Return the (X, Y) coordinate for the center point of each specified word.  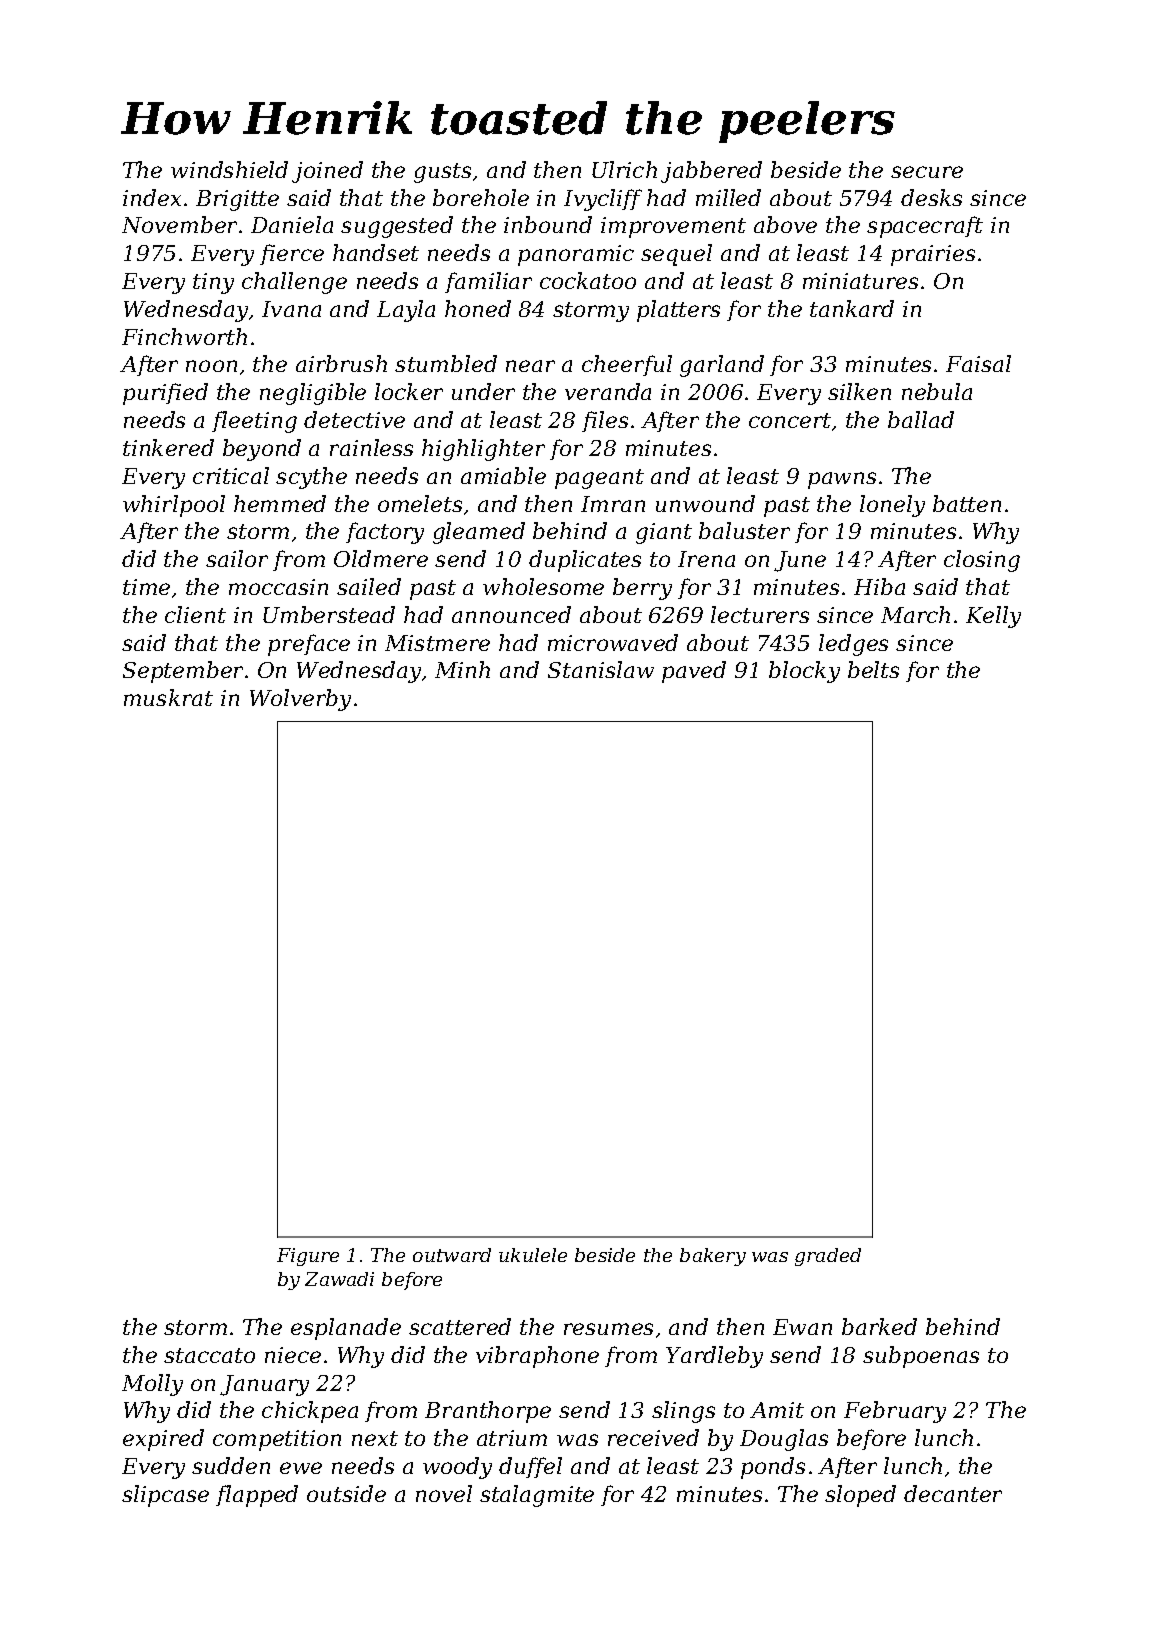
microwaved (613, 642)
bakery (713, 1257)
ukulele (533, 1255)
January (264, 1385)
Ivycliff (603, 200)
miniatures (860, 281)
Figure (308, 1257)
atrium (512, 1438)
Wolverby (300, 700)
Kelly (993, 617)
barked (879, 1326)
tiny (213, 283)
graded (828, 1257)
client (195, 614)
